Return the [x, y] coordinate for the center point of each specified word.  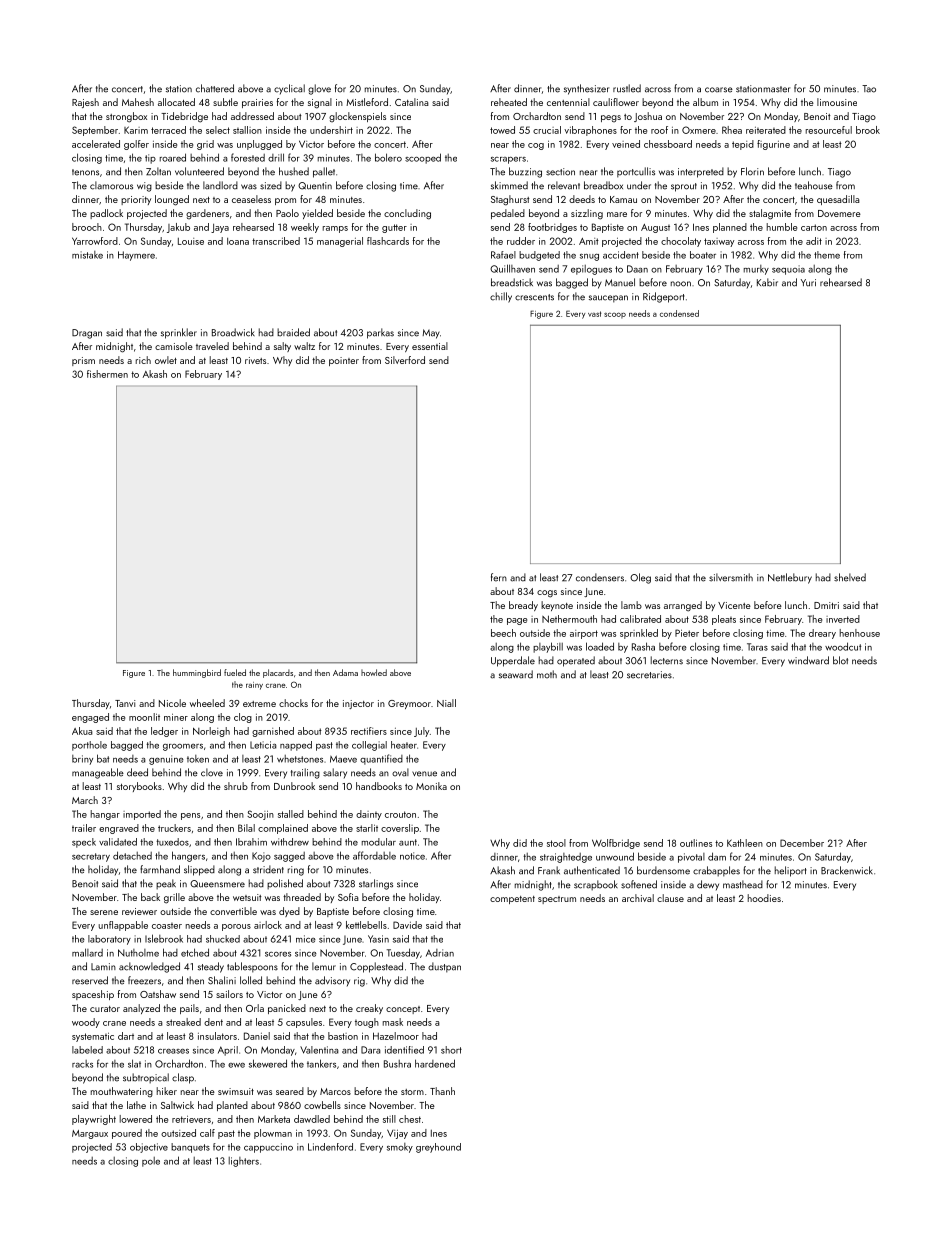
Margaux [90, 1134]
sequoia [788, 270]
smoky [400, 1148]
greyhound [438, 1148]
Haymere [136, 256]
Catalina [412, 102]
